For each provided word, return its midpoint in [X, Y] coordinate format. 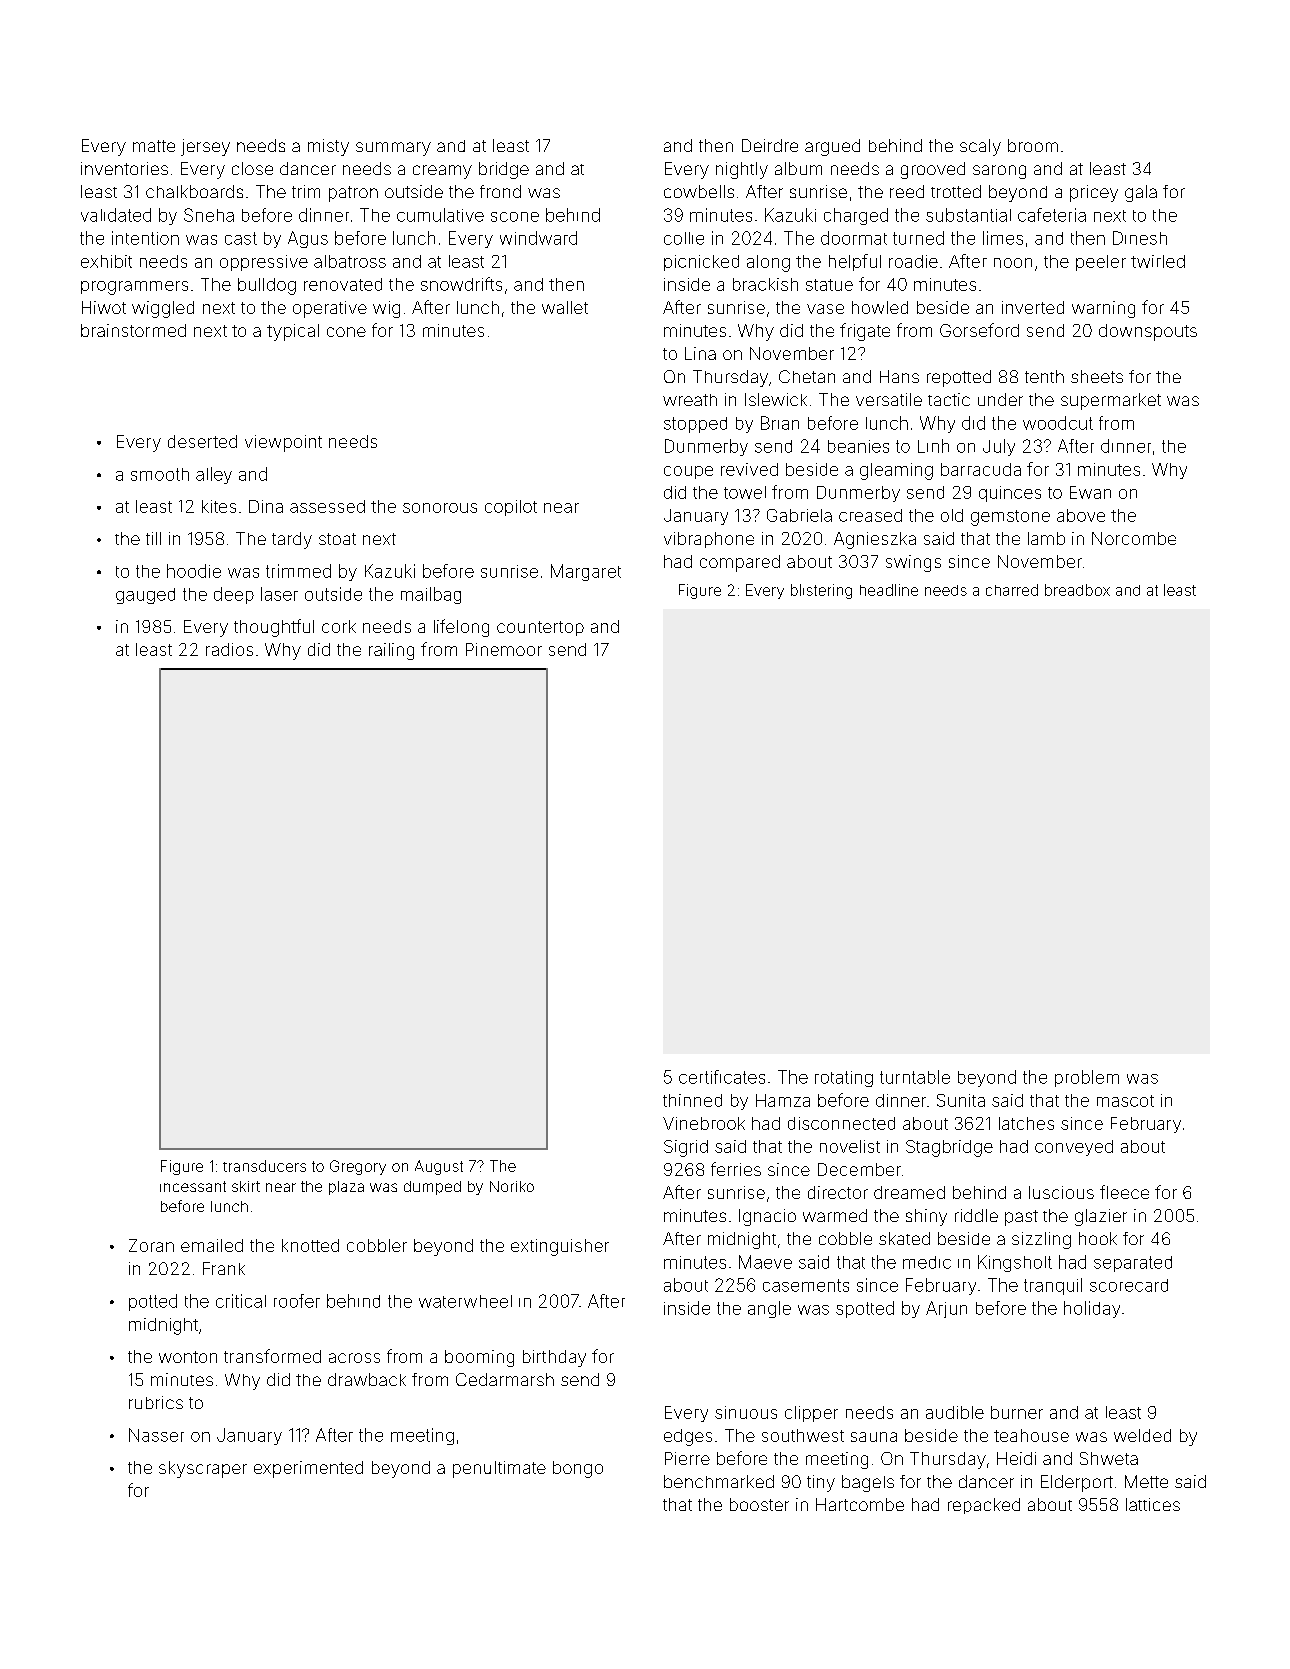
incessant [193, 1186]
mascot [1125, 1101]
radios [229, 649]
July [999, 447]
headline [889, 590]
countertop [540, 628]
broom [1033, 145]
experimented [308, 1469]
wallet [565, 307]
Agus [308, 239]
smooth [160, 474]
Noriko [512, 1186]
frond [500, 191]
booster [759, 1504]
